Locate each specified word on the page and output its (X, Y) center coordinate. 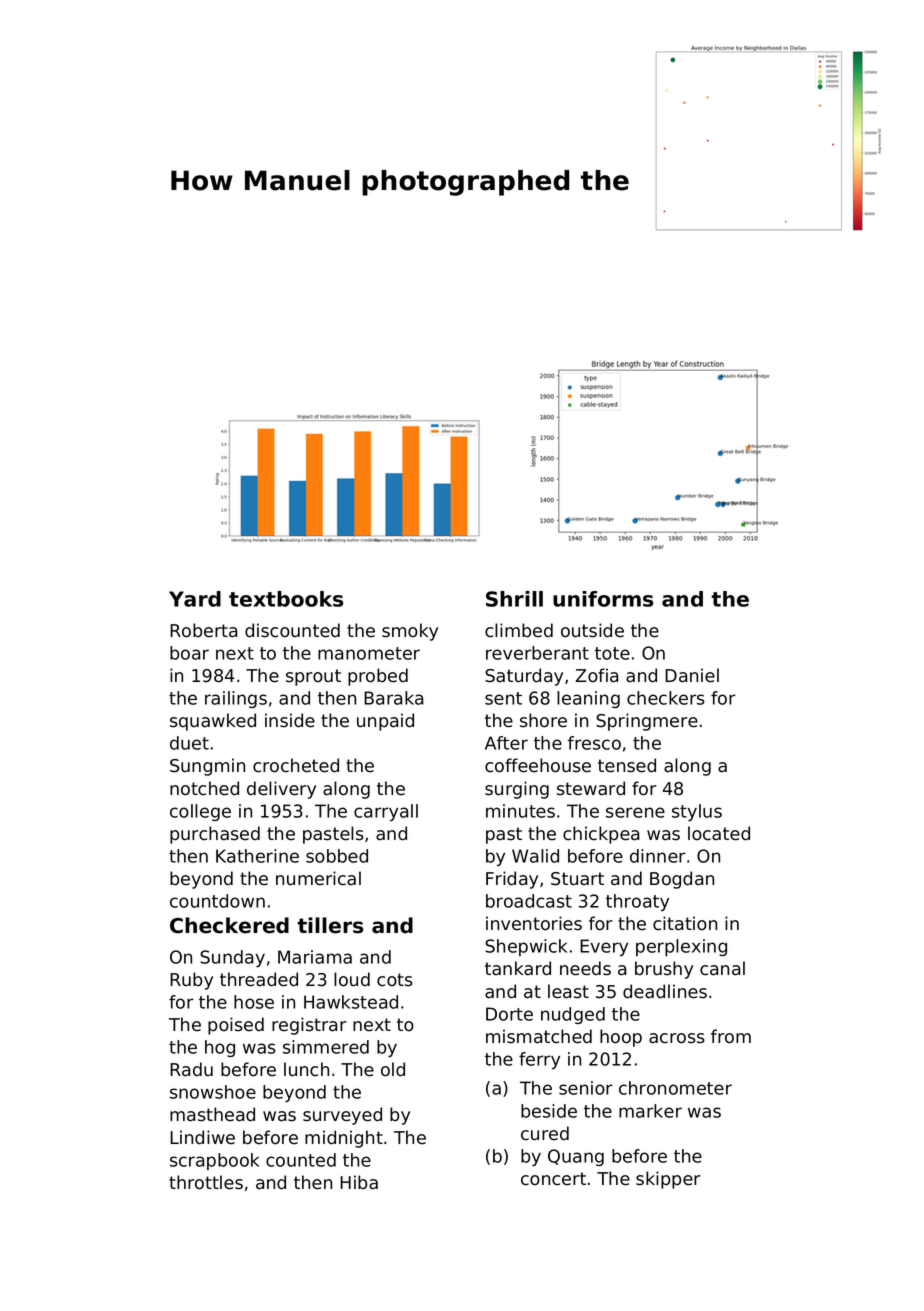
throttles (206, 1182)
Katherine (257, 856)
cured (545, 1133)
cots (395, 980)
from (731, 1036)
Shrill (514, 599)
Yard (195, 599)
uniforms (603, 599)
